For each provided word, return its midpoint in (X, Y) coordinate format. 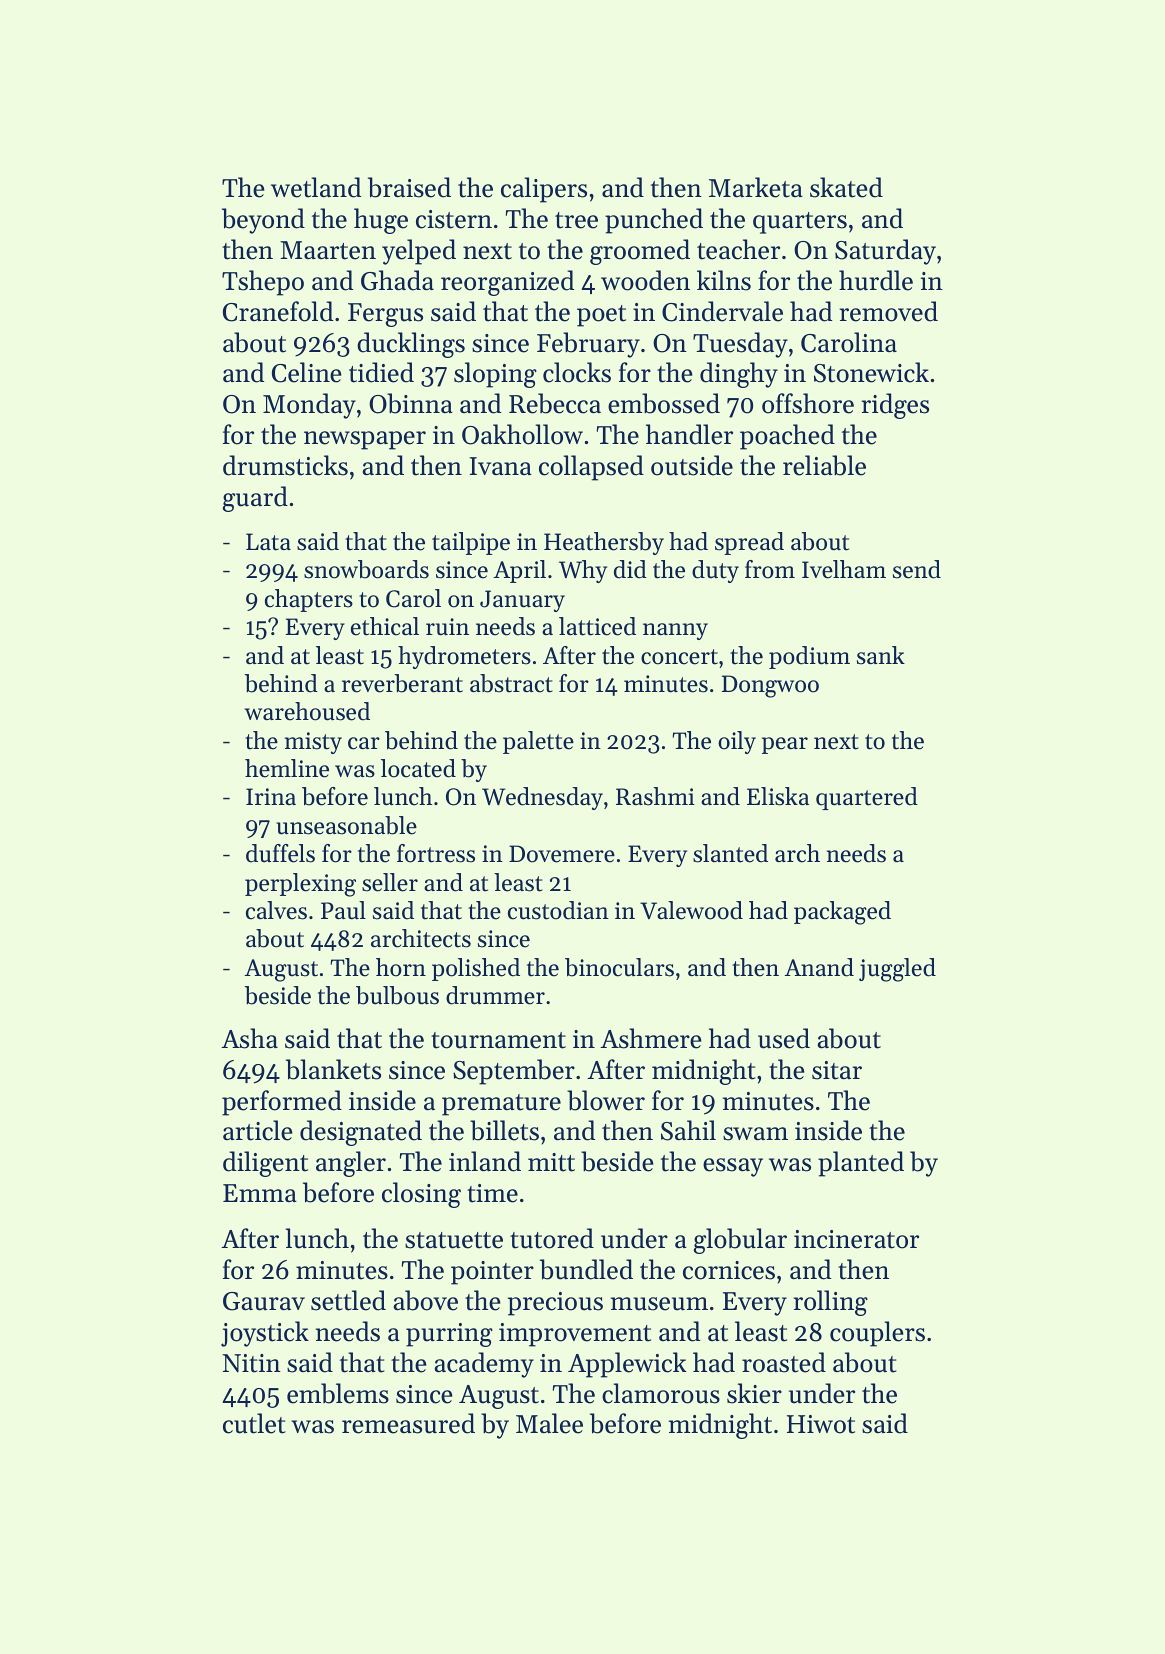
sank (881, 655)
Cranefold (278, 311)
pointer (492, 1273)
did (630, 569)
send (917, 569)
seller (390, 882)
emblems (338, 1393)
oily (737, 742)
